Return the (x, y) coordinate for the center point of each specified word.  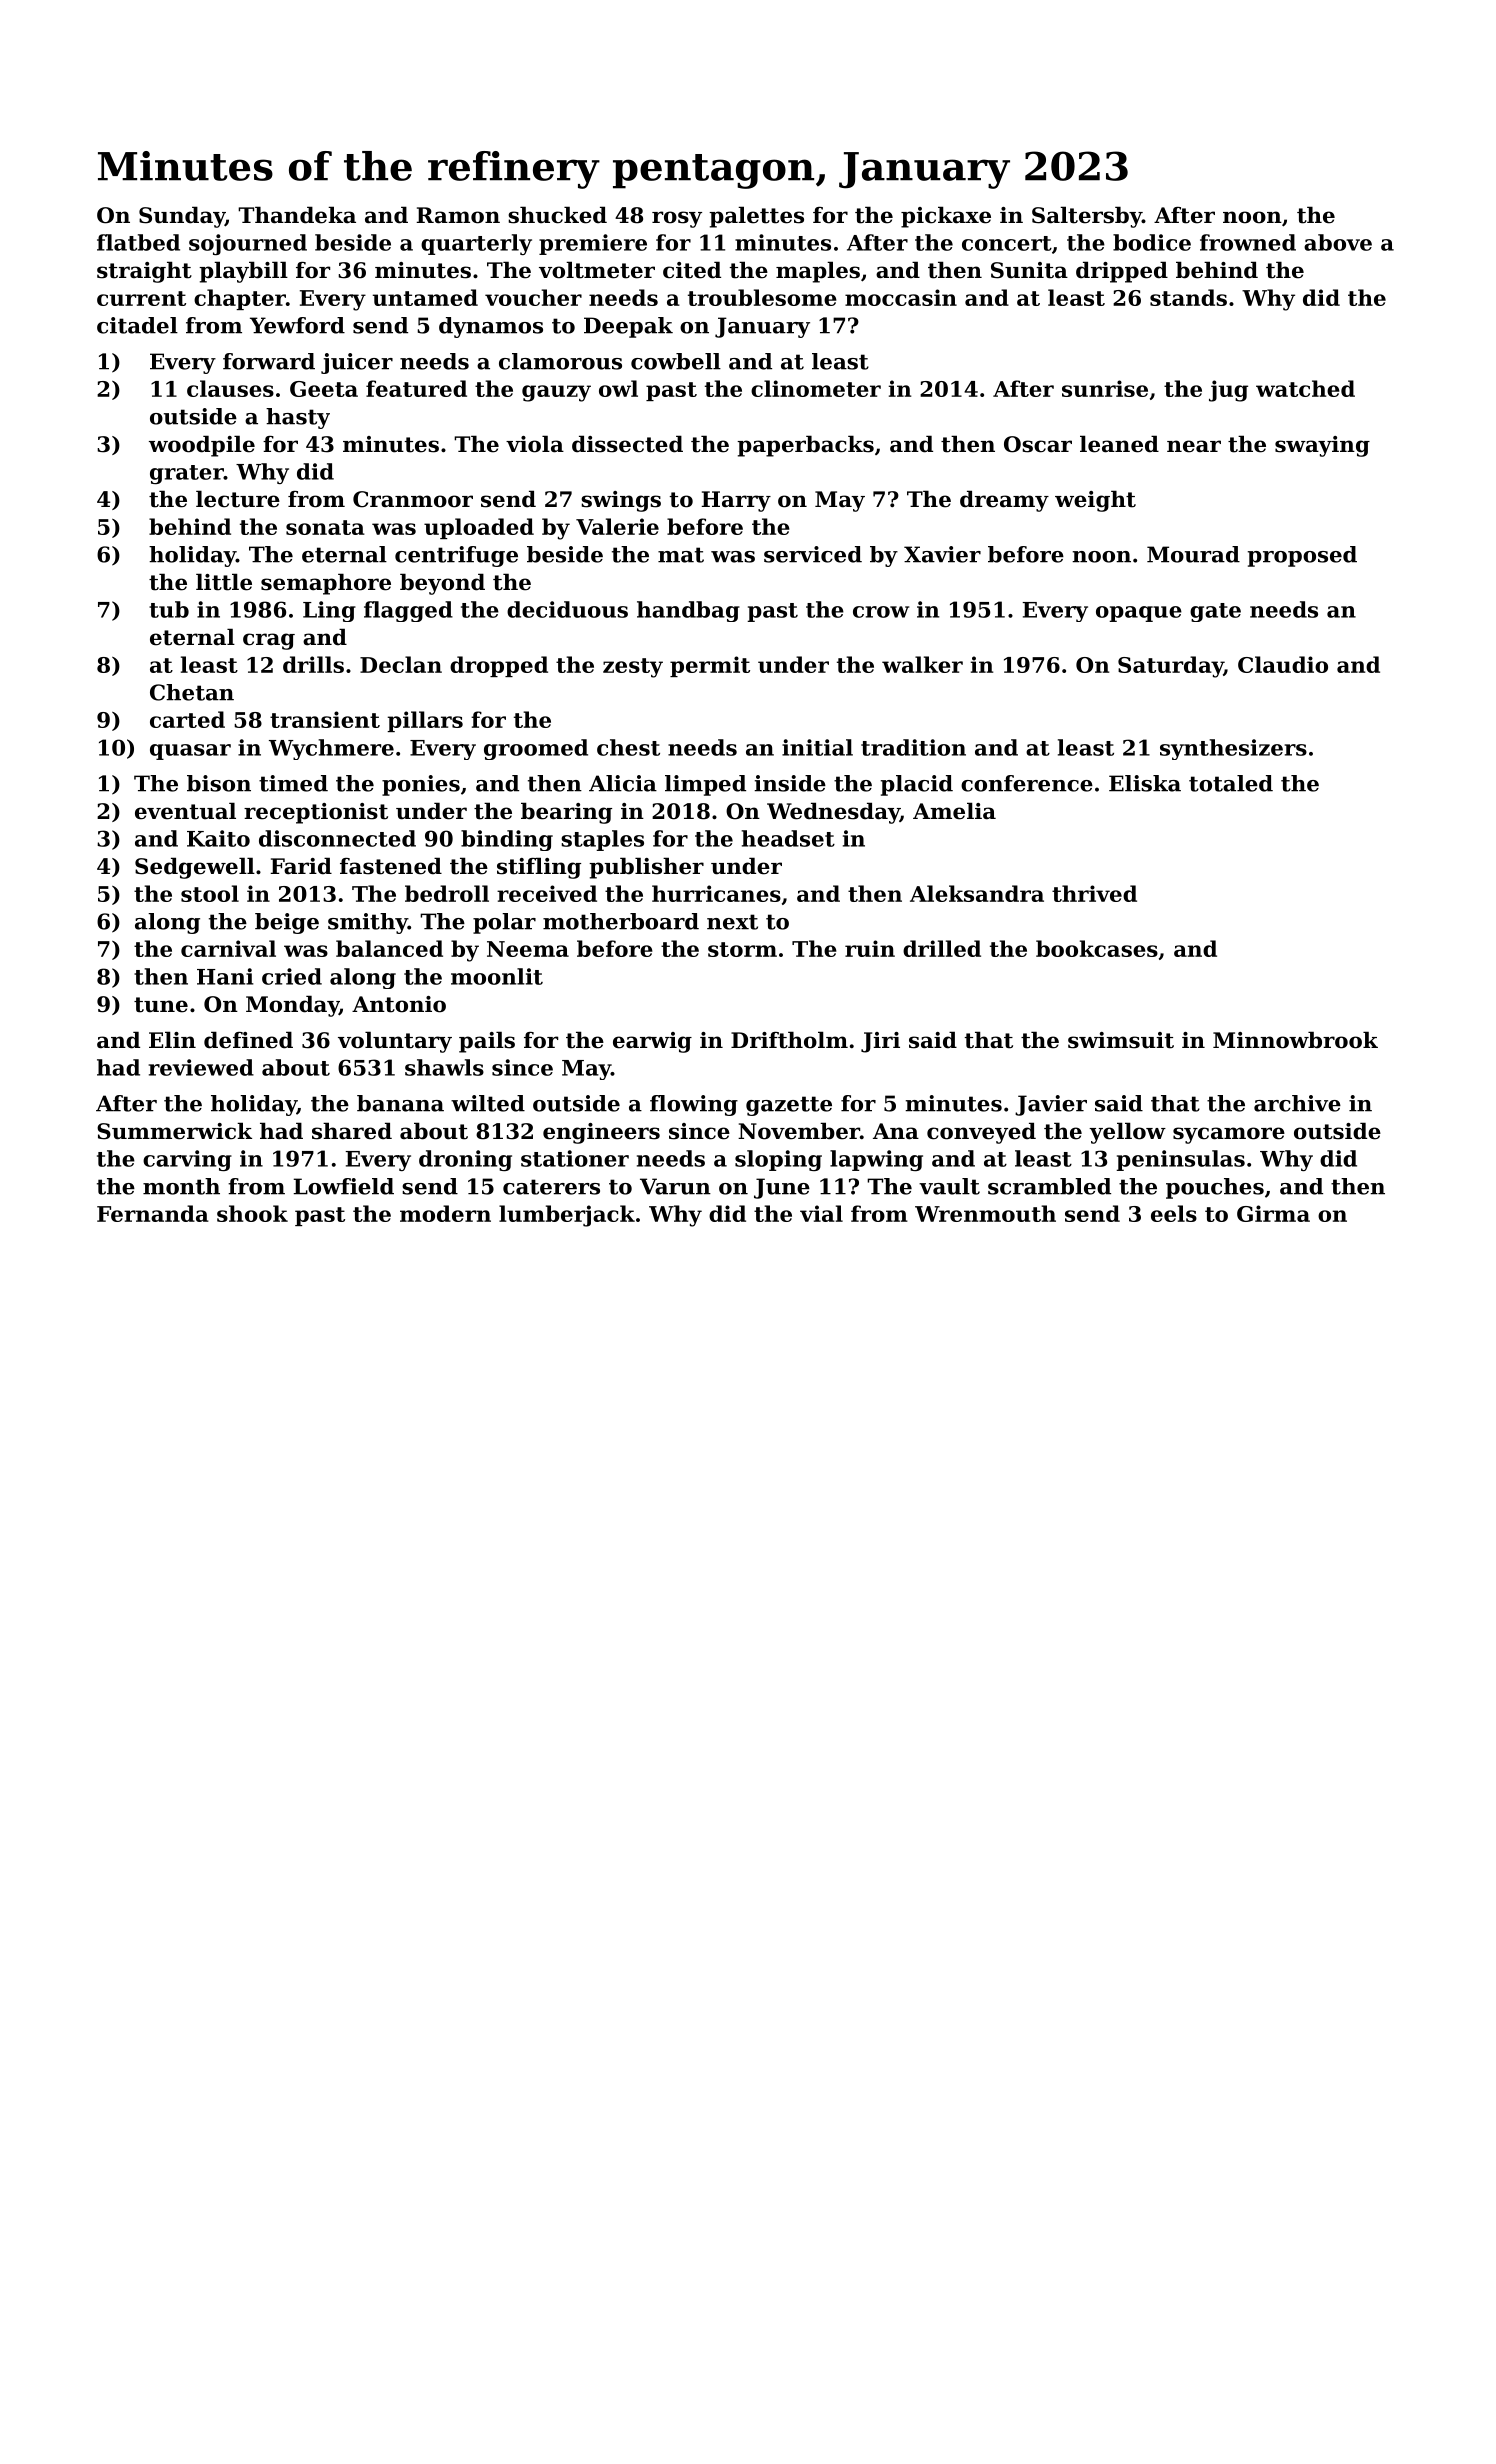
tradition (913, 747)
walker (922, 664)
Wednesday (833, 813)
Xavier (942, 554)
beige (287, 923)
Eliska (1145, 783)
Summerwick (174, 1131)
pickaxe (946, 217)
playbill (243, 272)
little (224, 582)
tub (169, 609)
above (1338, 242)
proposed (1302, 556)
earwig (652, 1042)
